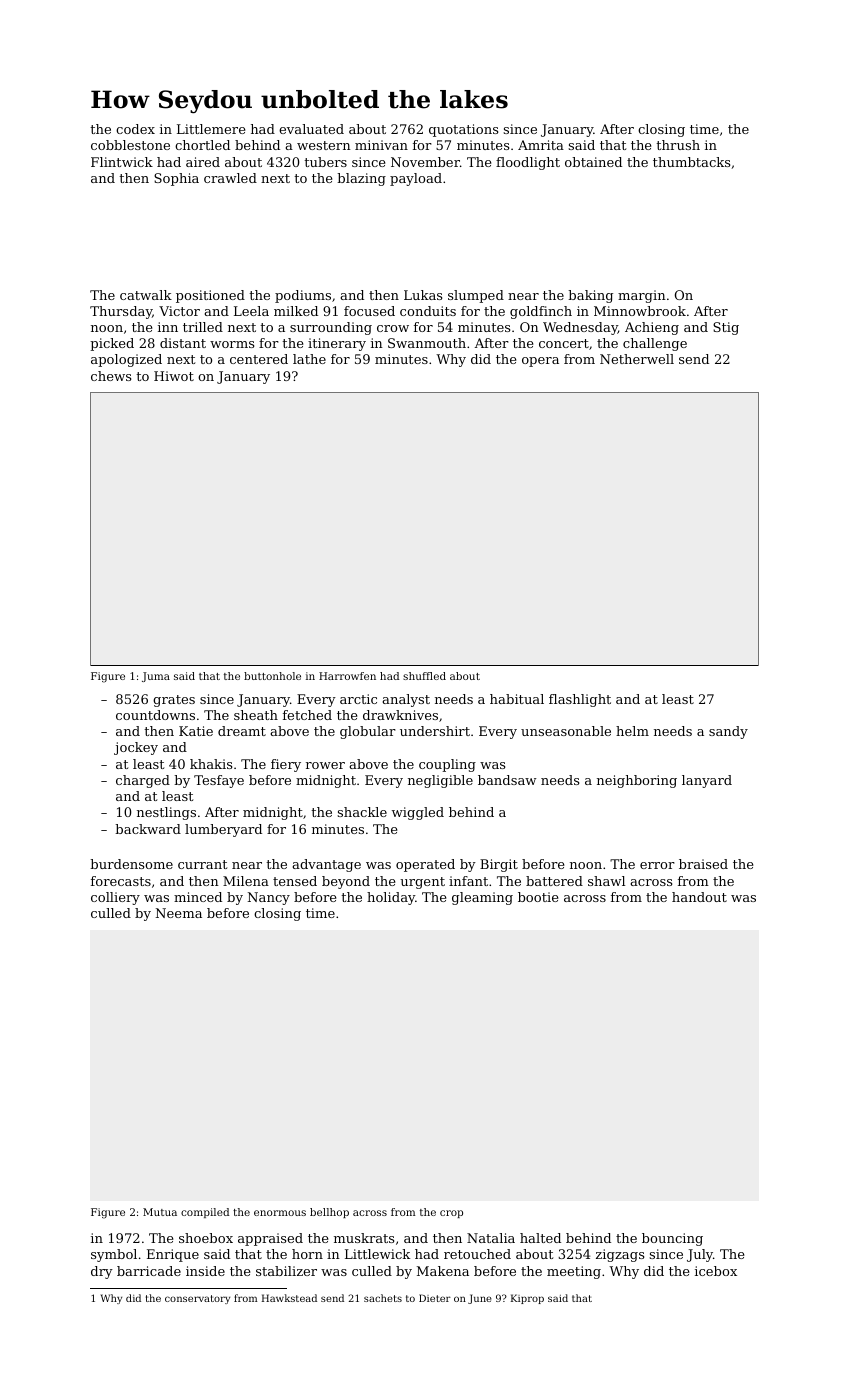 The width and height of the screenshot is (849, 1400). I want to click on crawled, so click(230, 178).
